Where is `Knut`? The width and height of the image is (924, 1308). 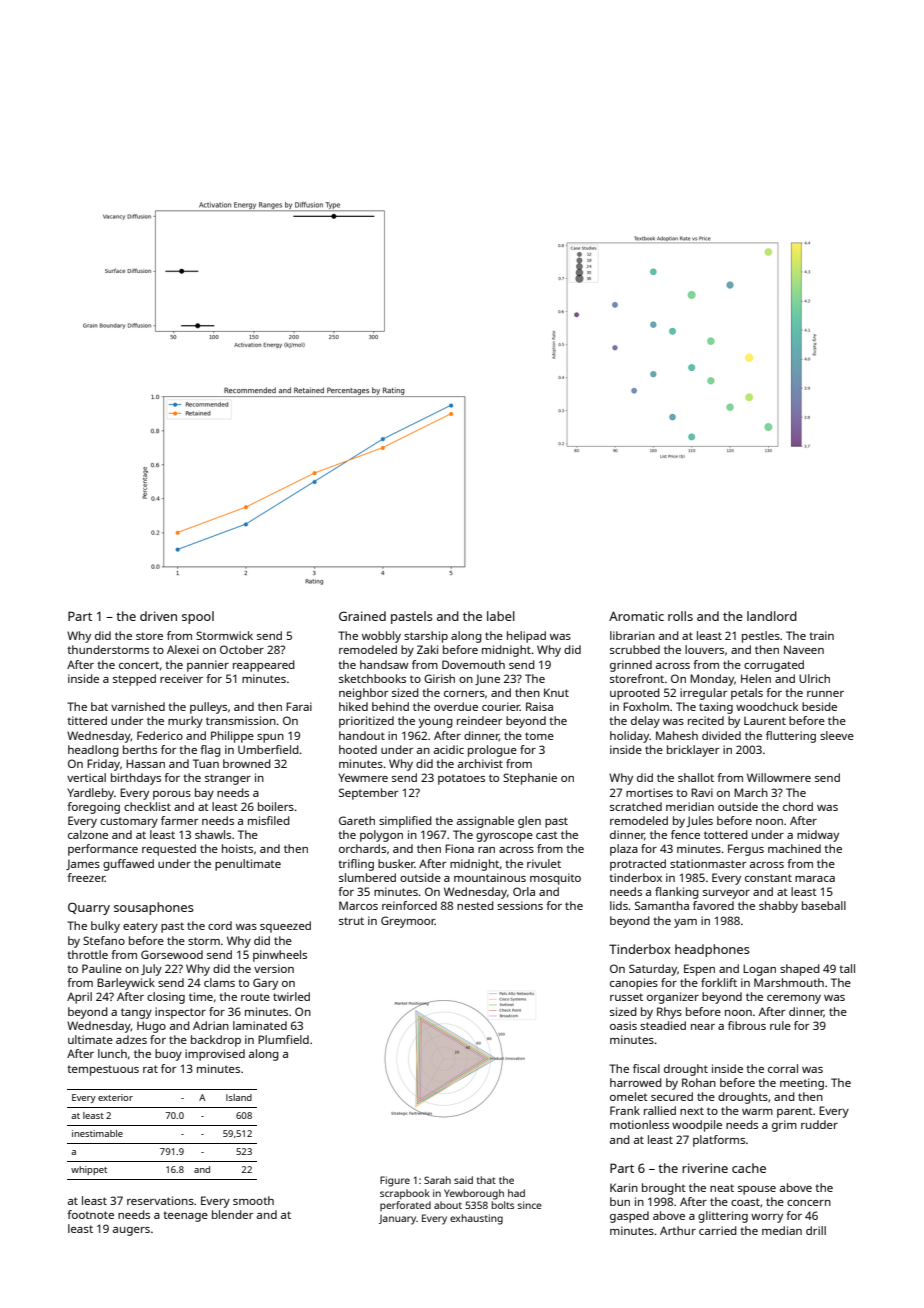 Knut is located at coordinates (556, 692).
